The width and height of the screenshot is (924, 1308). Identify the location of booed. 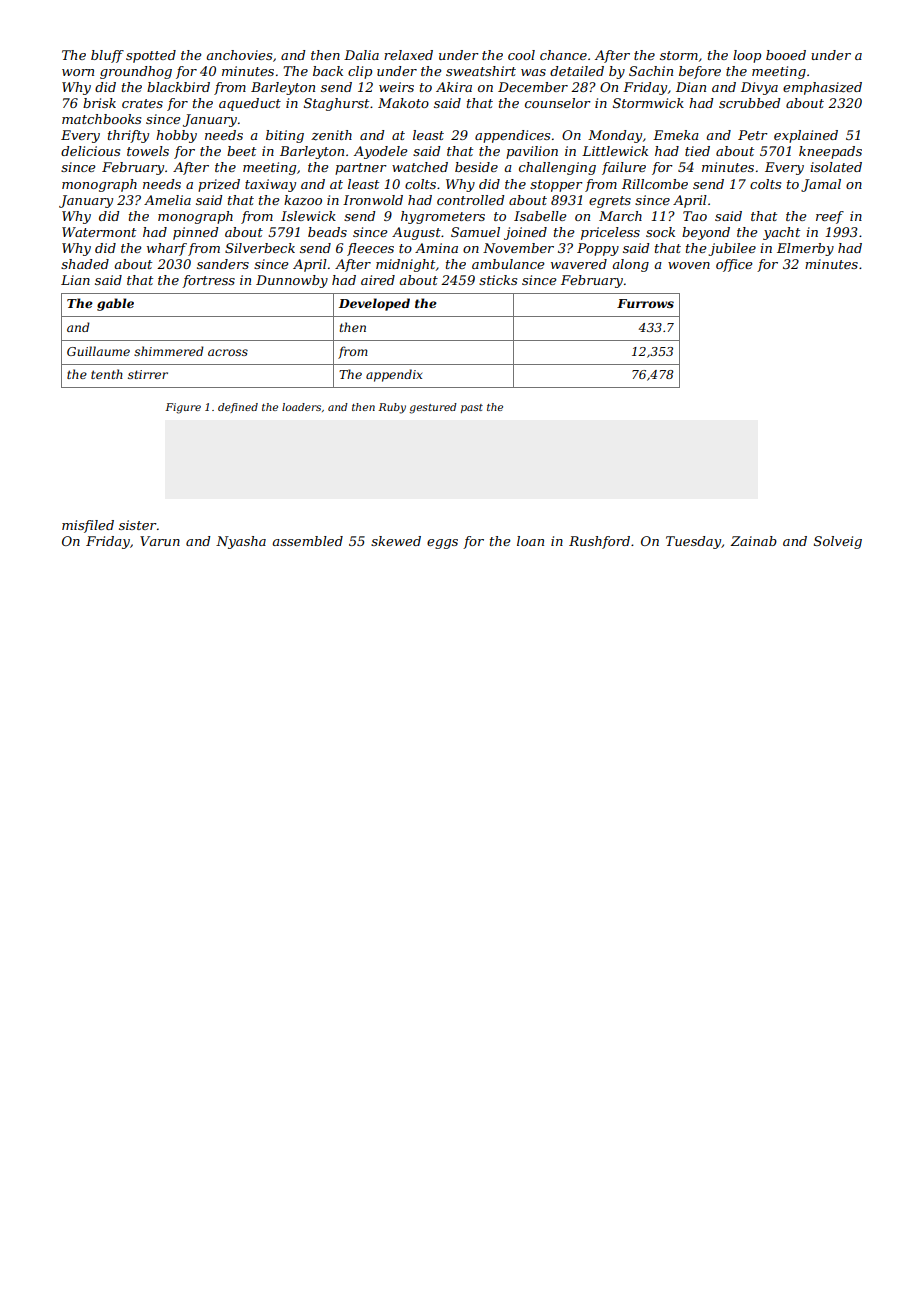
(786, 55).
